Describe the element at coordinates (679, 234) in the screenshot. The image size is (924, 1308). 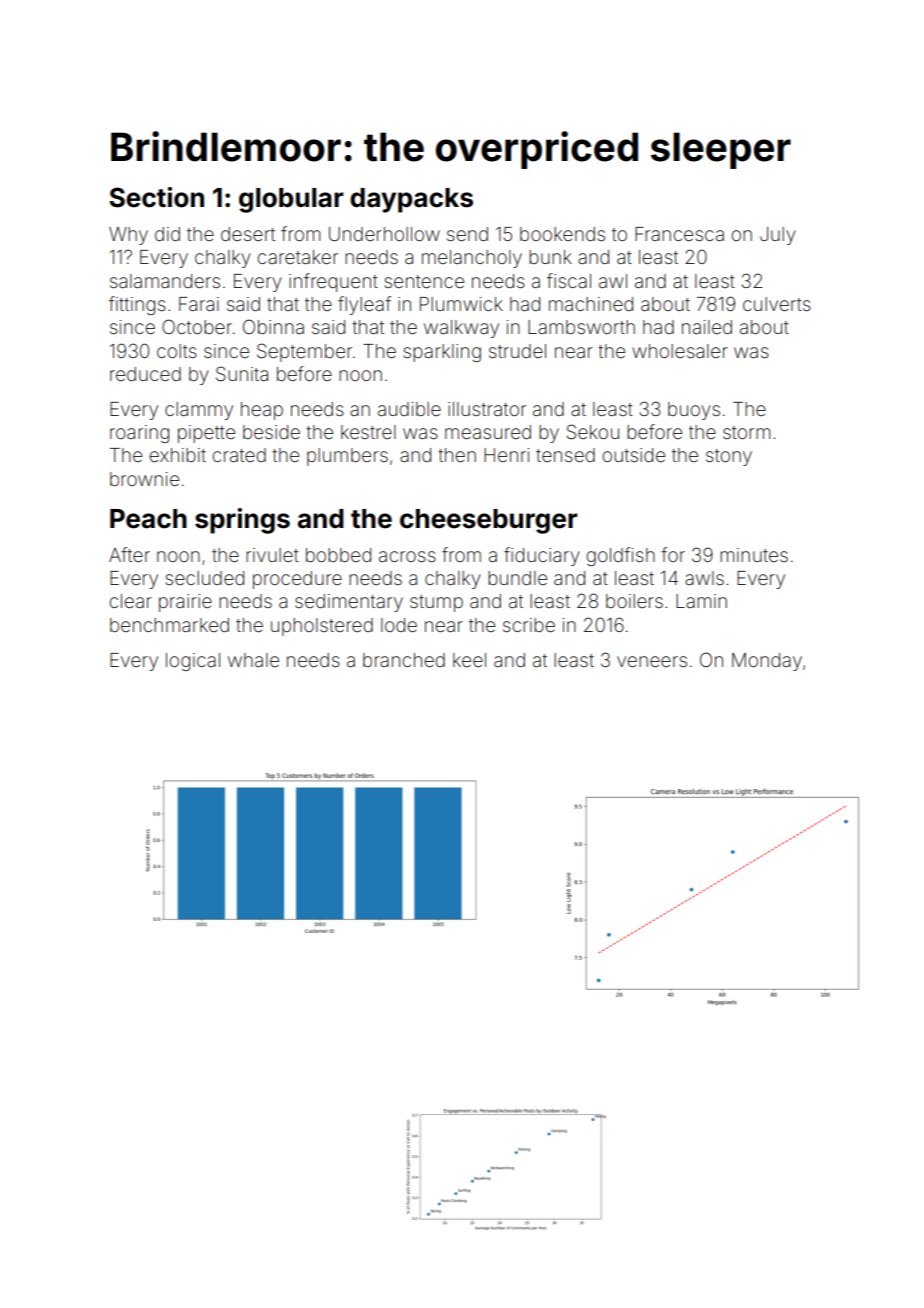
I see `Francesca` at that location.
